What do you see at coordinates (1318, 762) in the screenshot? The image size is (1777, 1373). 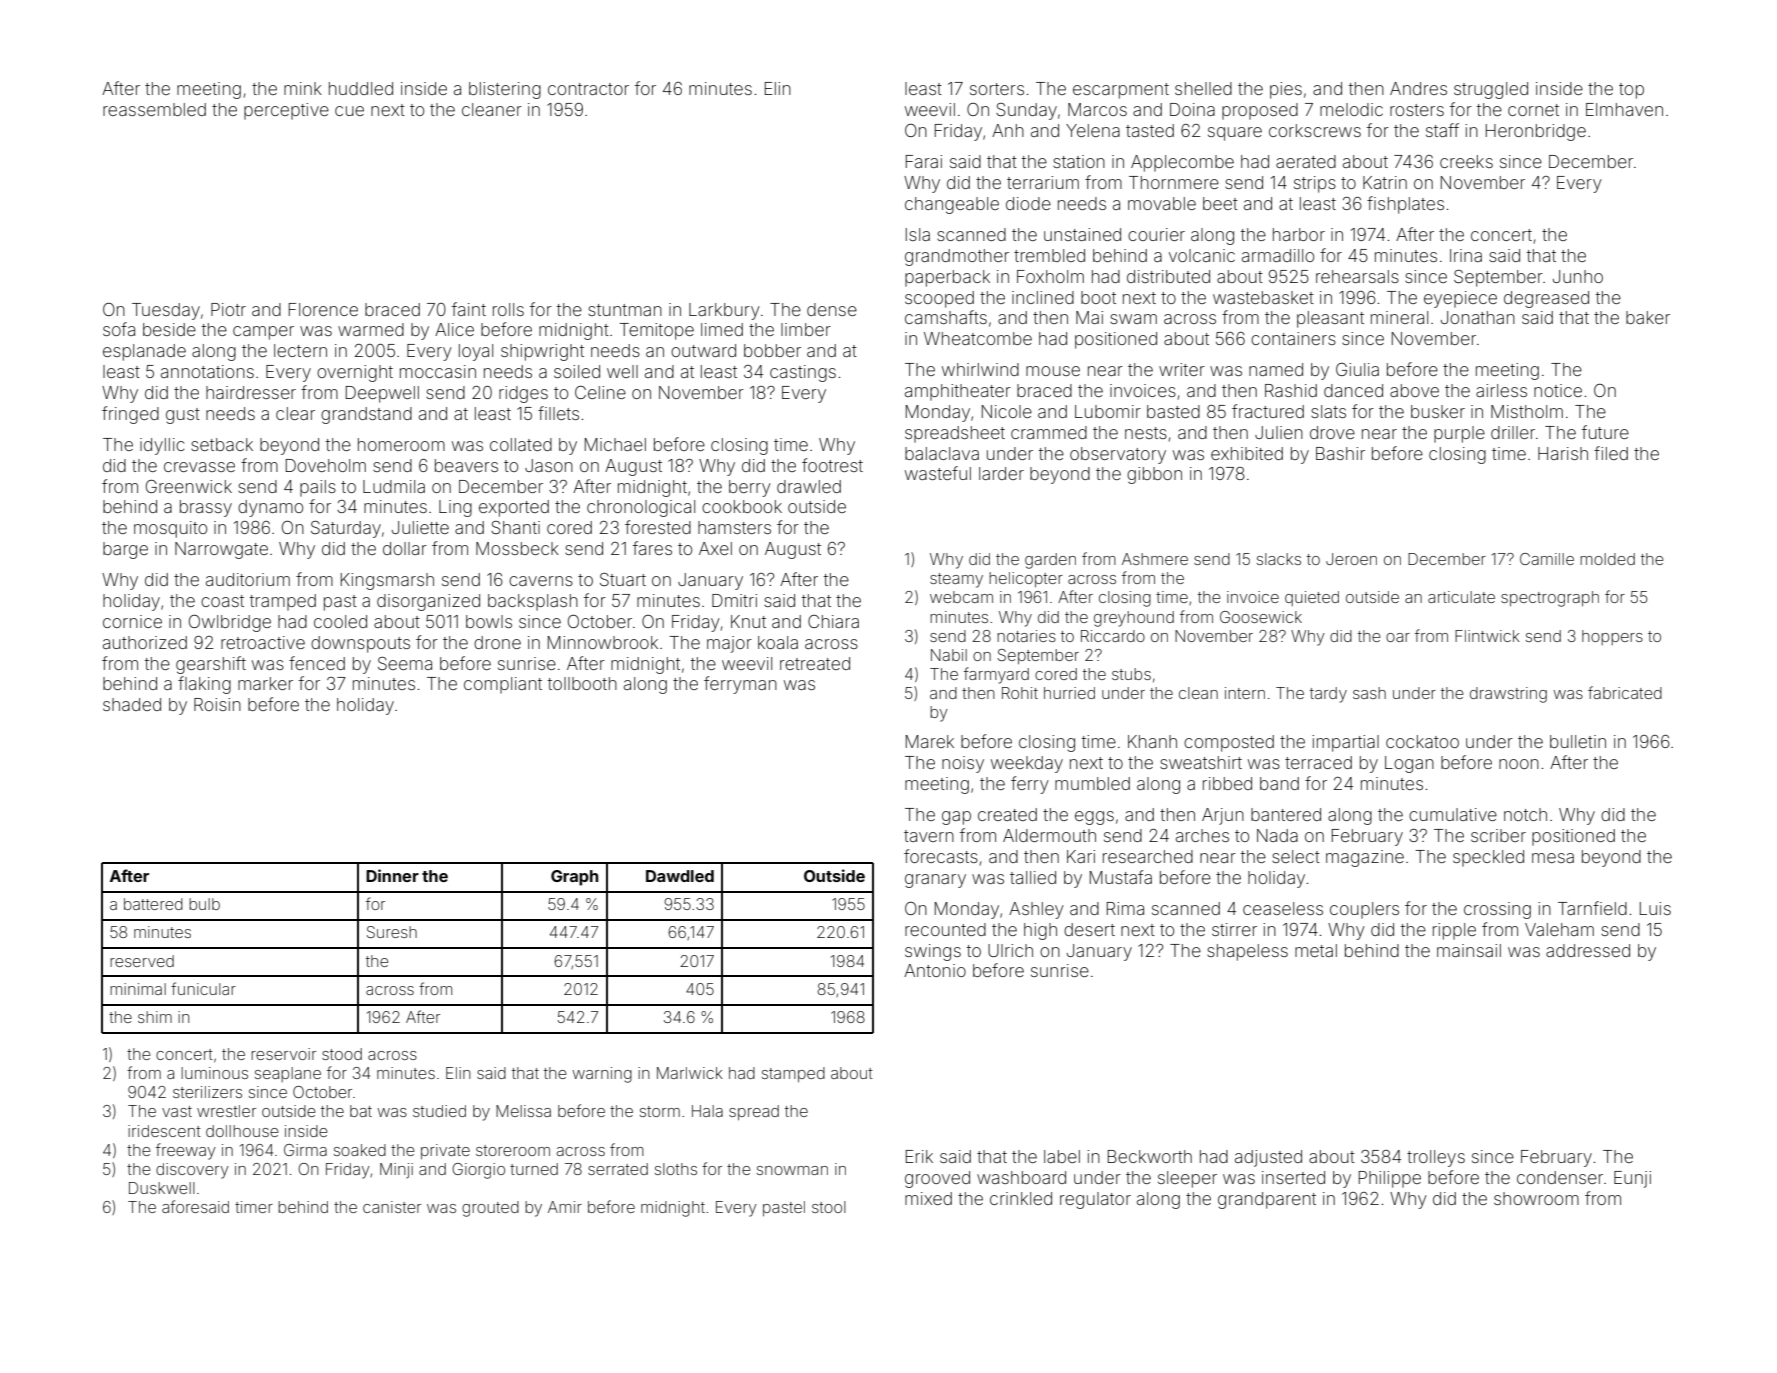 I see `terraced` at bounding box center [1318, 762].
